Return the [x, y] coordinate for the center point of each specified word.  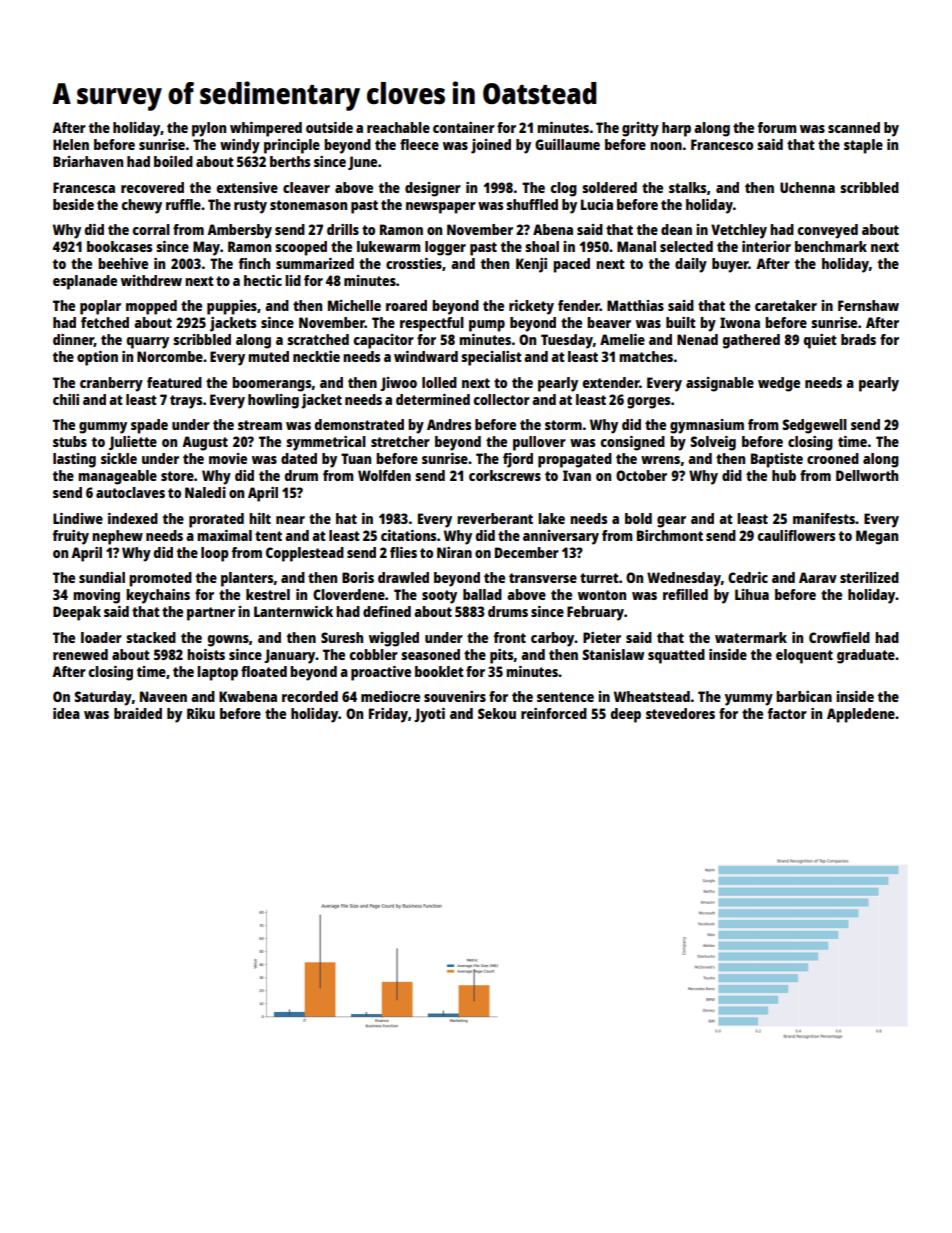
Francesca [84, 187]
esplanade [85, 282]
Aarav [818, 577]
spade [149, 426]
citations [408, 535]
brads [858, 339]
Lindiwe [78, 518]
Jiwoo [398, 384]
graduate [866, 656]
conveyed [828, 231]
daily [691, 265]
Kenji [531, 265]
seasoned [430, 654]
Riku [201, 713]
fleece [419, 144]
